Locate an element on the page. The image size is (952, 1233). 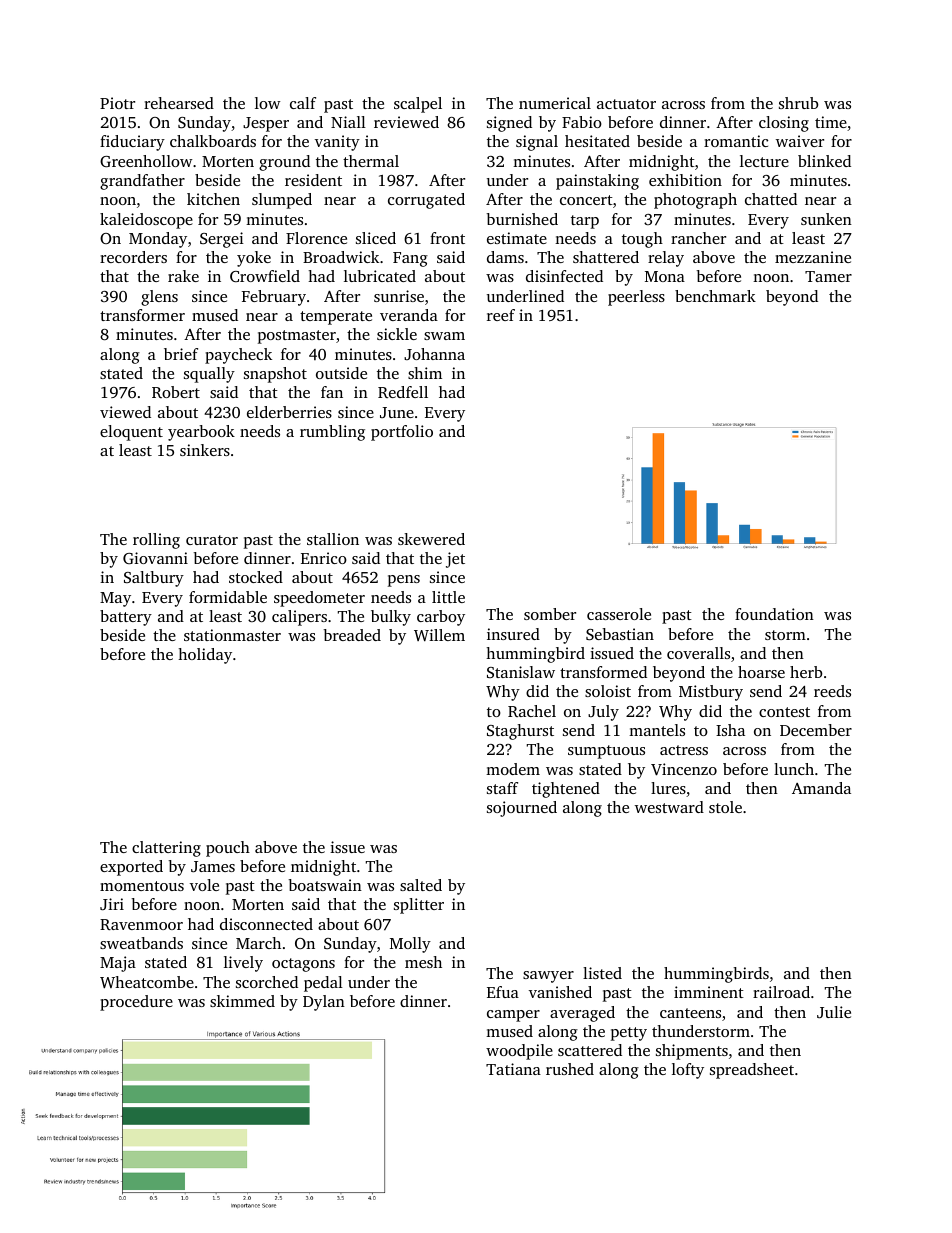
Willem is located at coordinates (439, 635).
